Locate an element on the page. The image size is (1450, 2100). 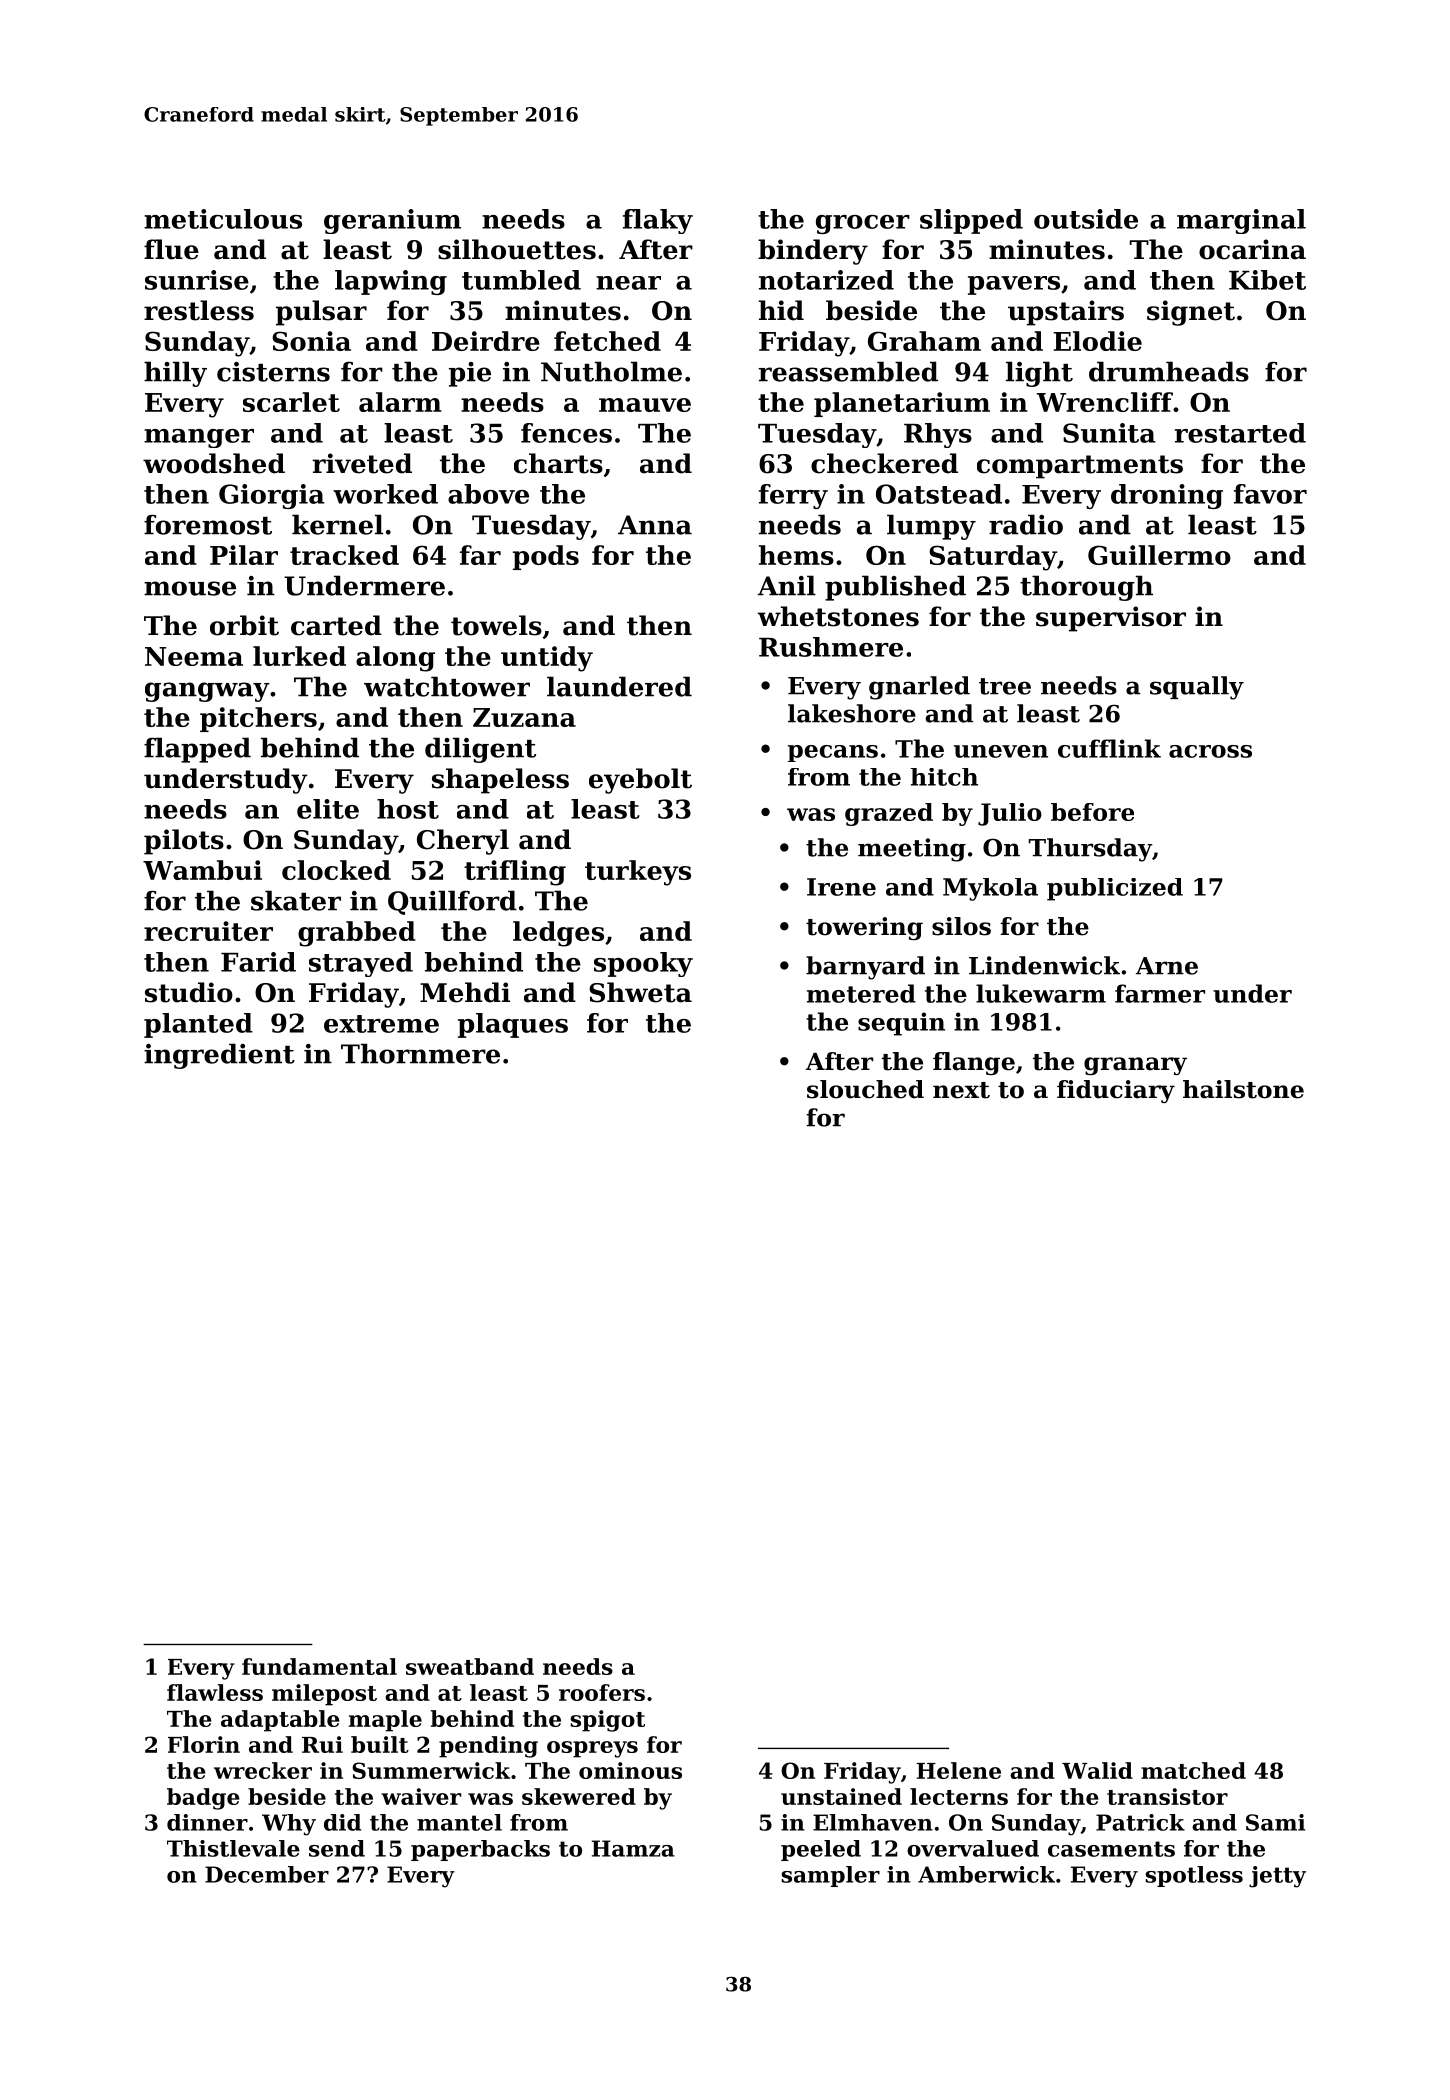
radio is located at coordinates (1026, 524).
